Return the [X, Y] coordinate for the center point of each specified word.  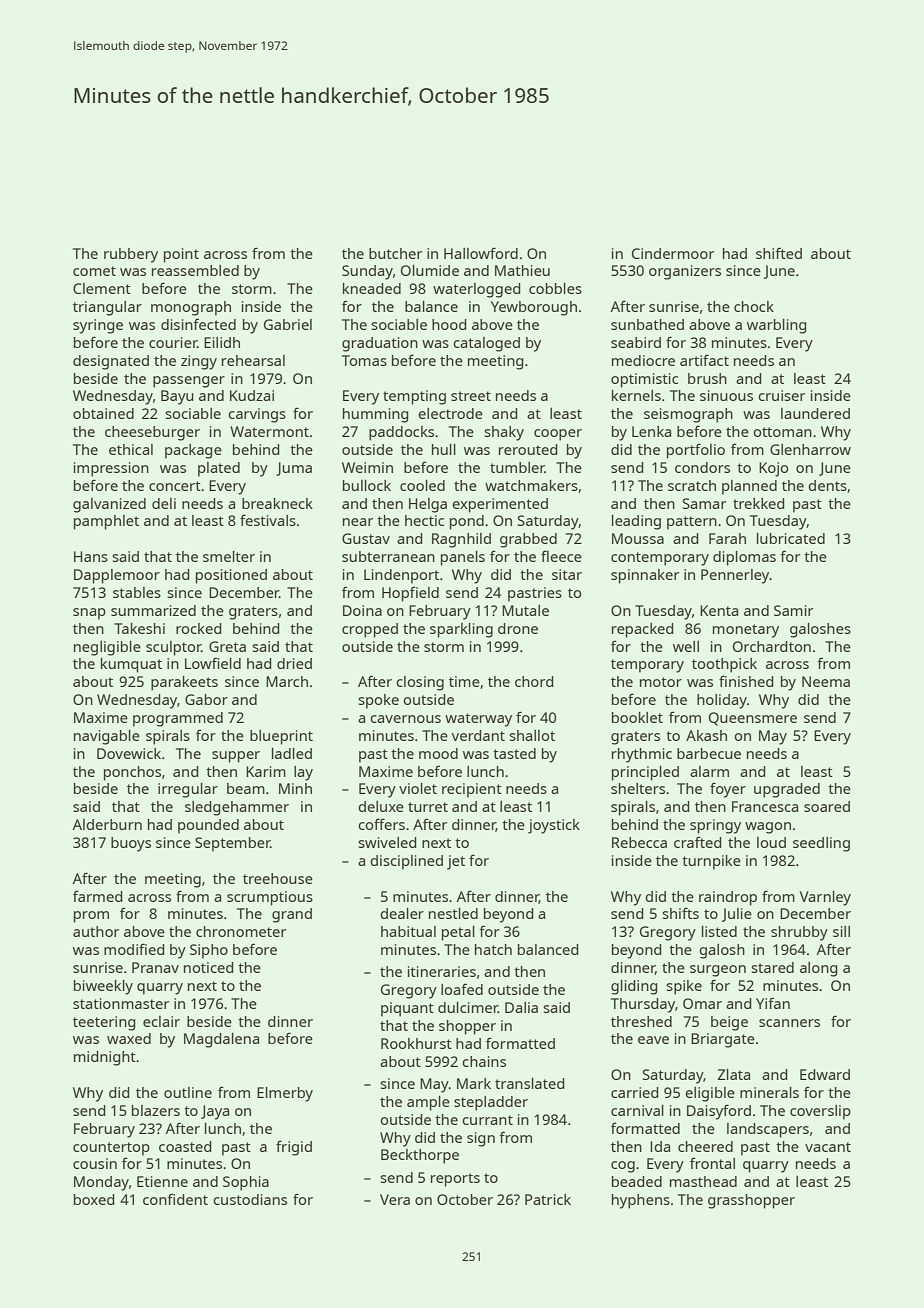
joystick [554, 826]
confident [175, 1199]
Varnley [825, 898]
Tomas [364, 360]
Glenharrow [810, 449]
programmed [178, 719]
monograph [191, 308]
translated [530, 1083]
